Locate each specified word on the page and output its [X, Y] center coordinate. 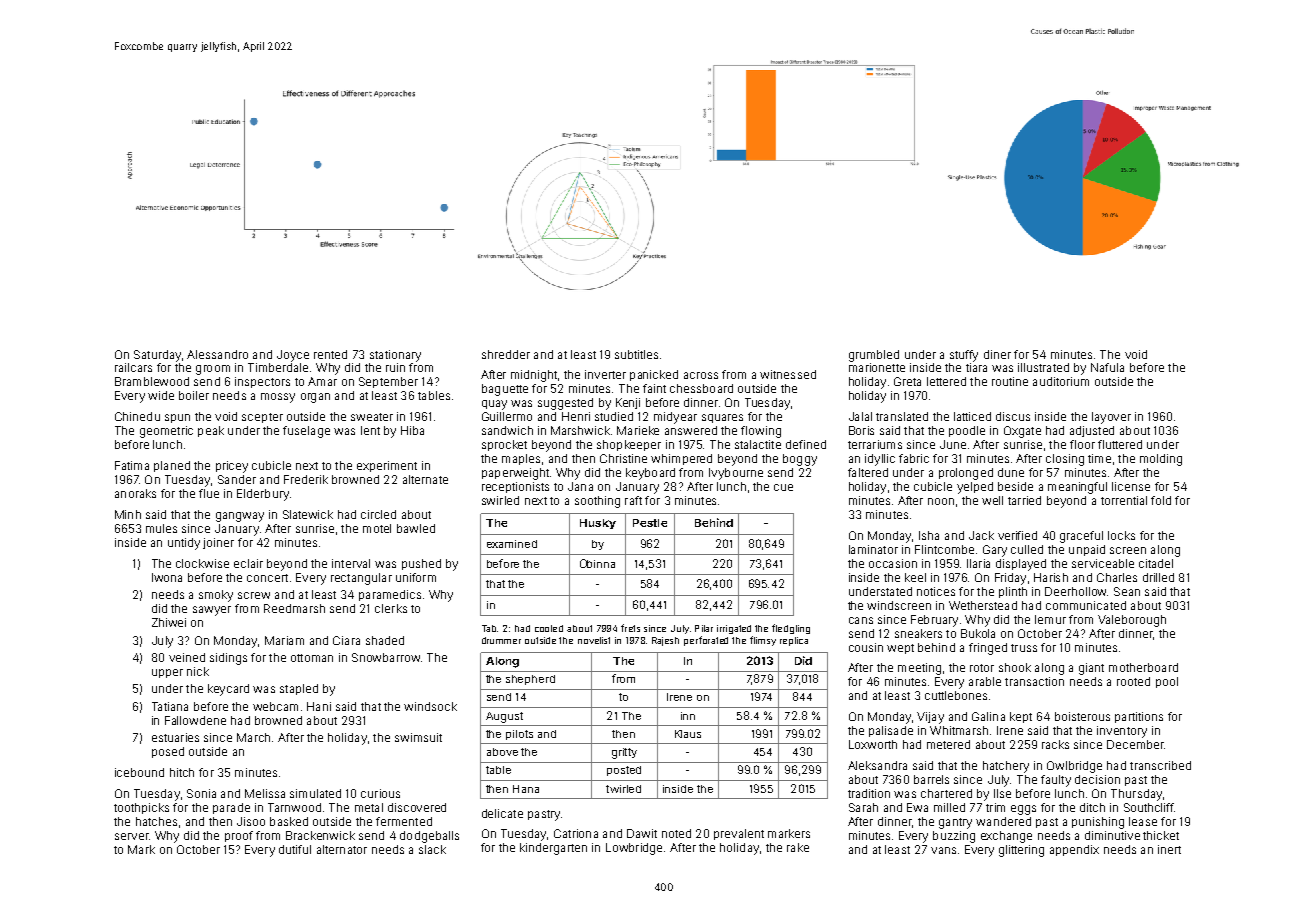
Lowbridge [634, 849]
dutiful [295, 849]
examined [512, 544]
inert [1169, 849]
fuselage [306, 432]
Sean [1127, 591]
